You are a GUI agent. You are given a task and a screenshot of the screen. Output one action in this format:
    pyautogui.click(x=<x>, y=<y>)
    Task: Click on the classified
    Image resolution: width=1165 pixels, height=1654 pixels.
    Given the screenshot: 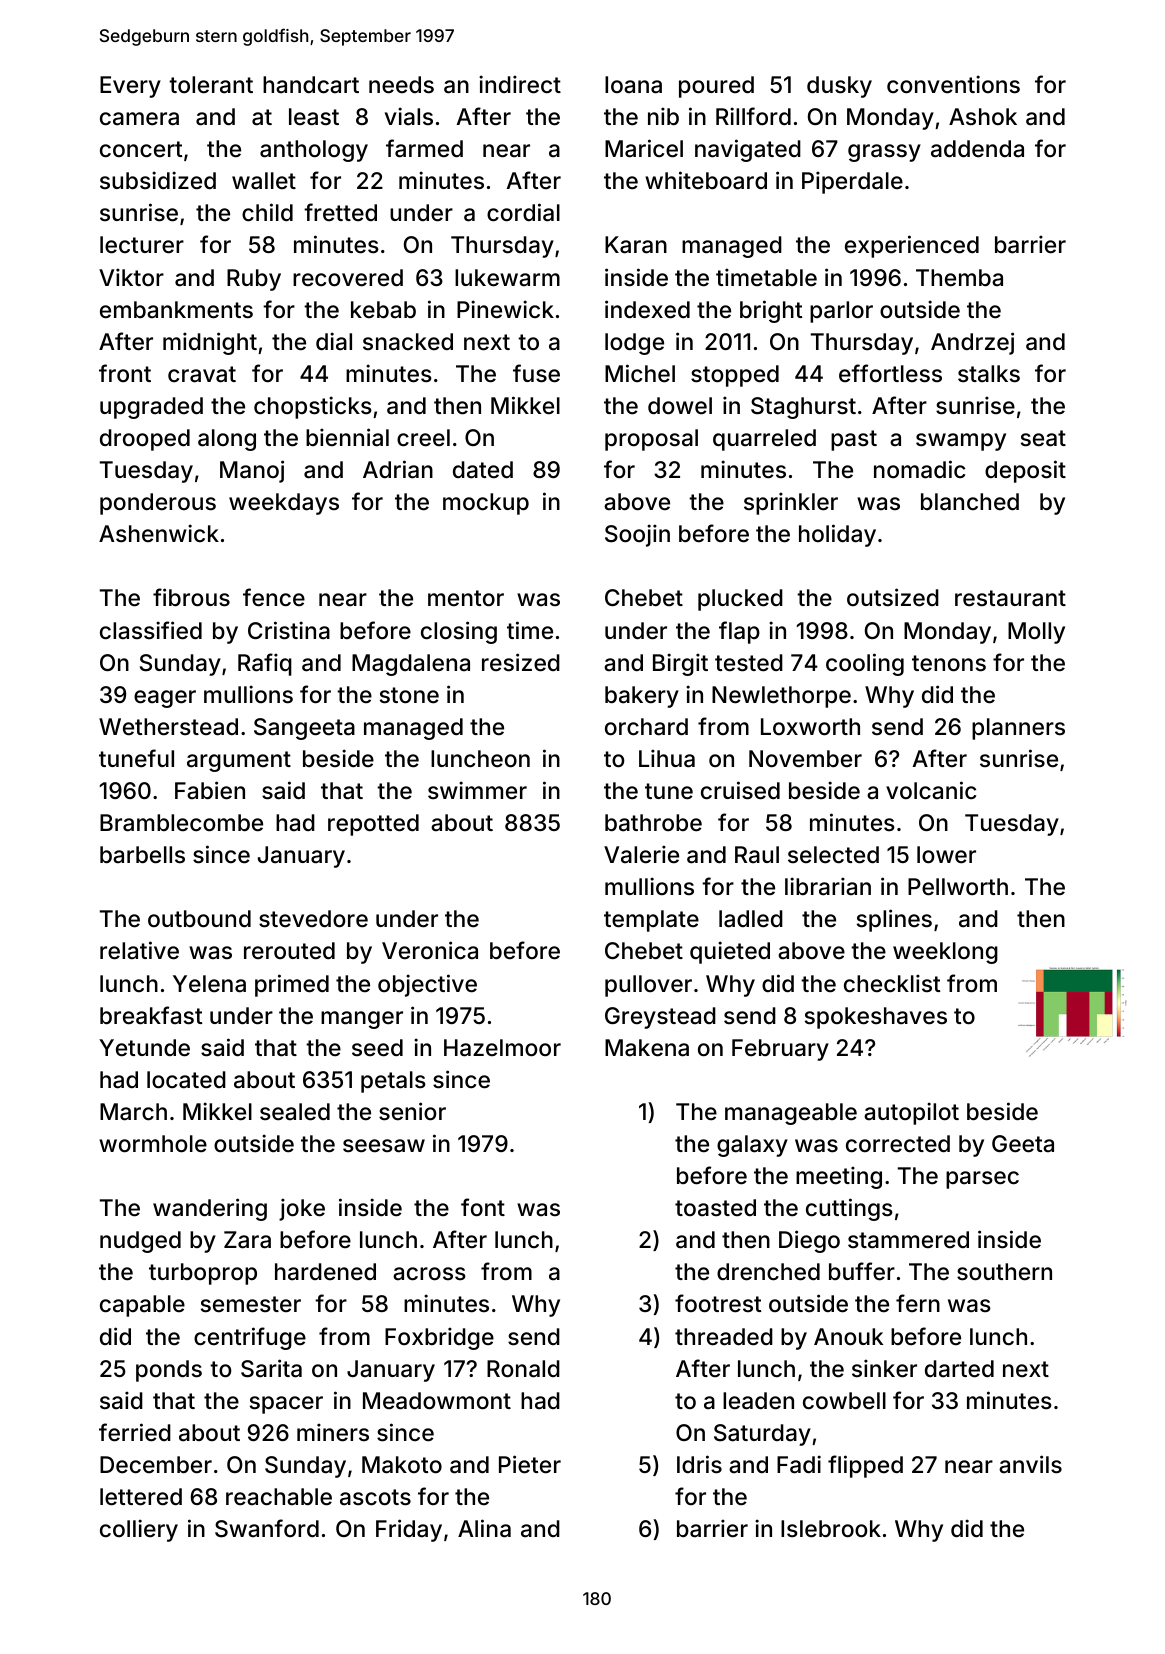 What is the action you would take?
    pyautogui.click(x=151, y=630)
